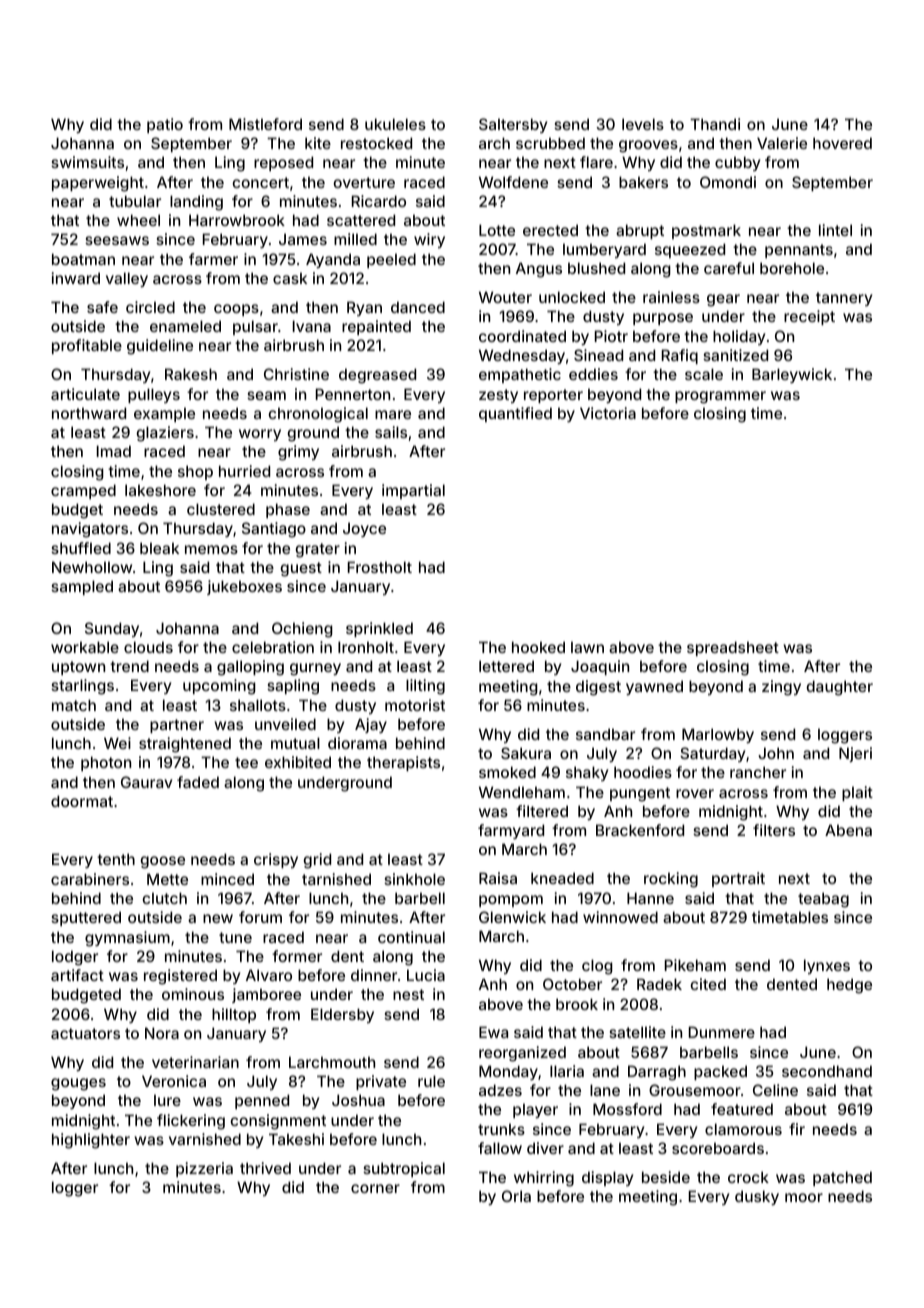 This document has height=1308, width=924. Describe the element at coordinates (414, 879) in the document. I see `sinkhole` at that location.
